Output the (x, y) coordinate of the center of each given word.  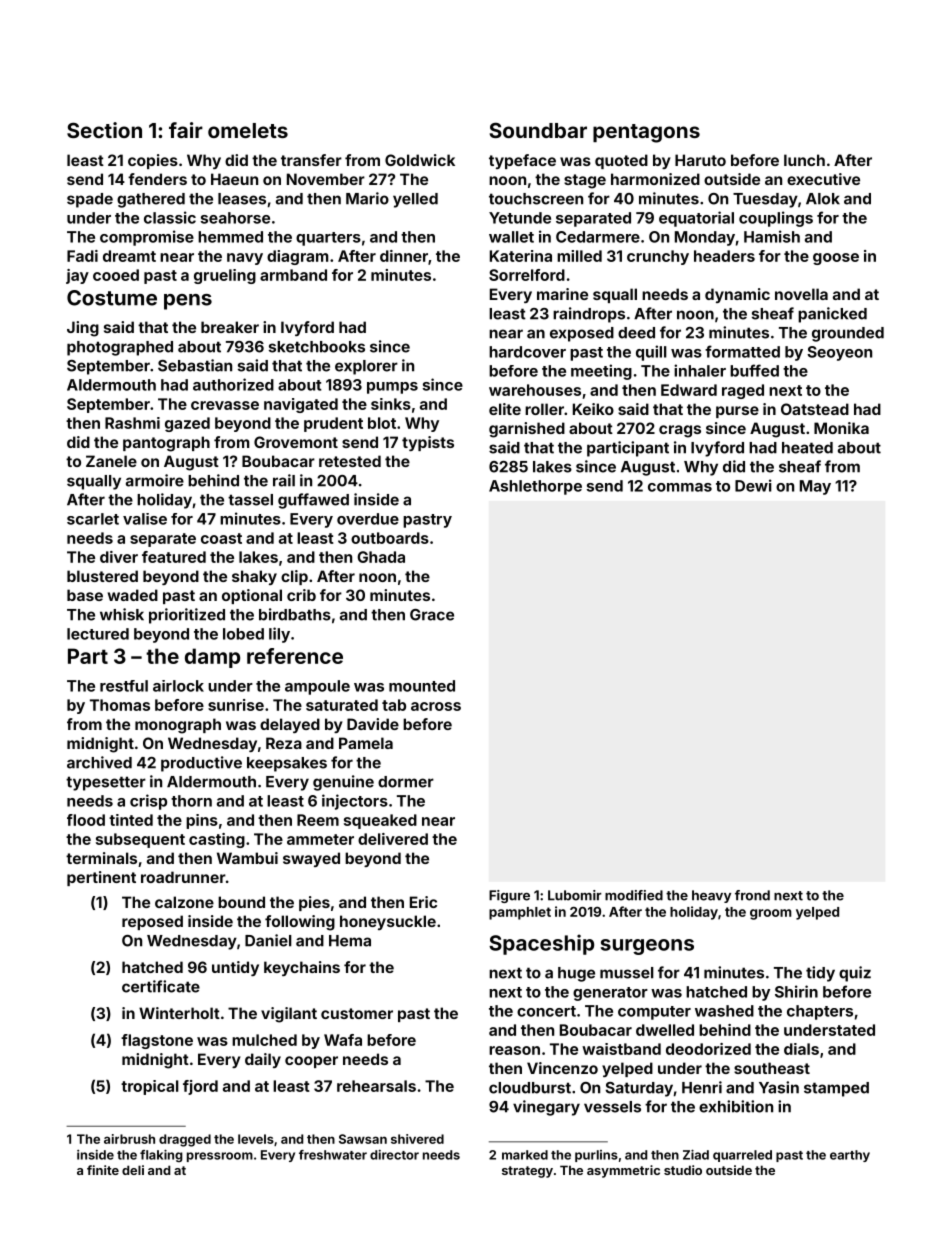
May (815, 487)
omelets (248, 130)
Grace (432, 615)
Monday (705, 238)
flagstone (157, 1041)
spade (90, 200)
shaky (254, 577)
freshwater (333, 1155)
